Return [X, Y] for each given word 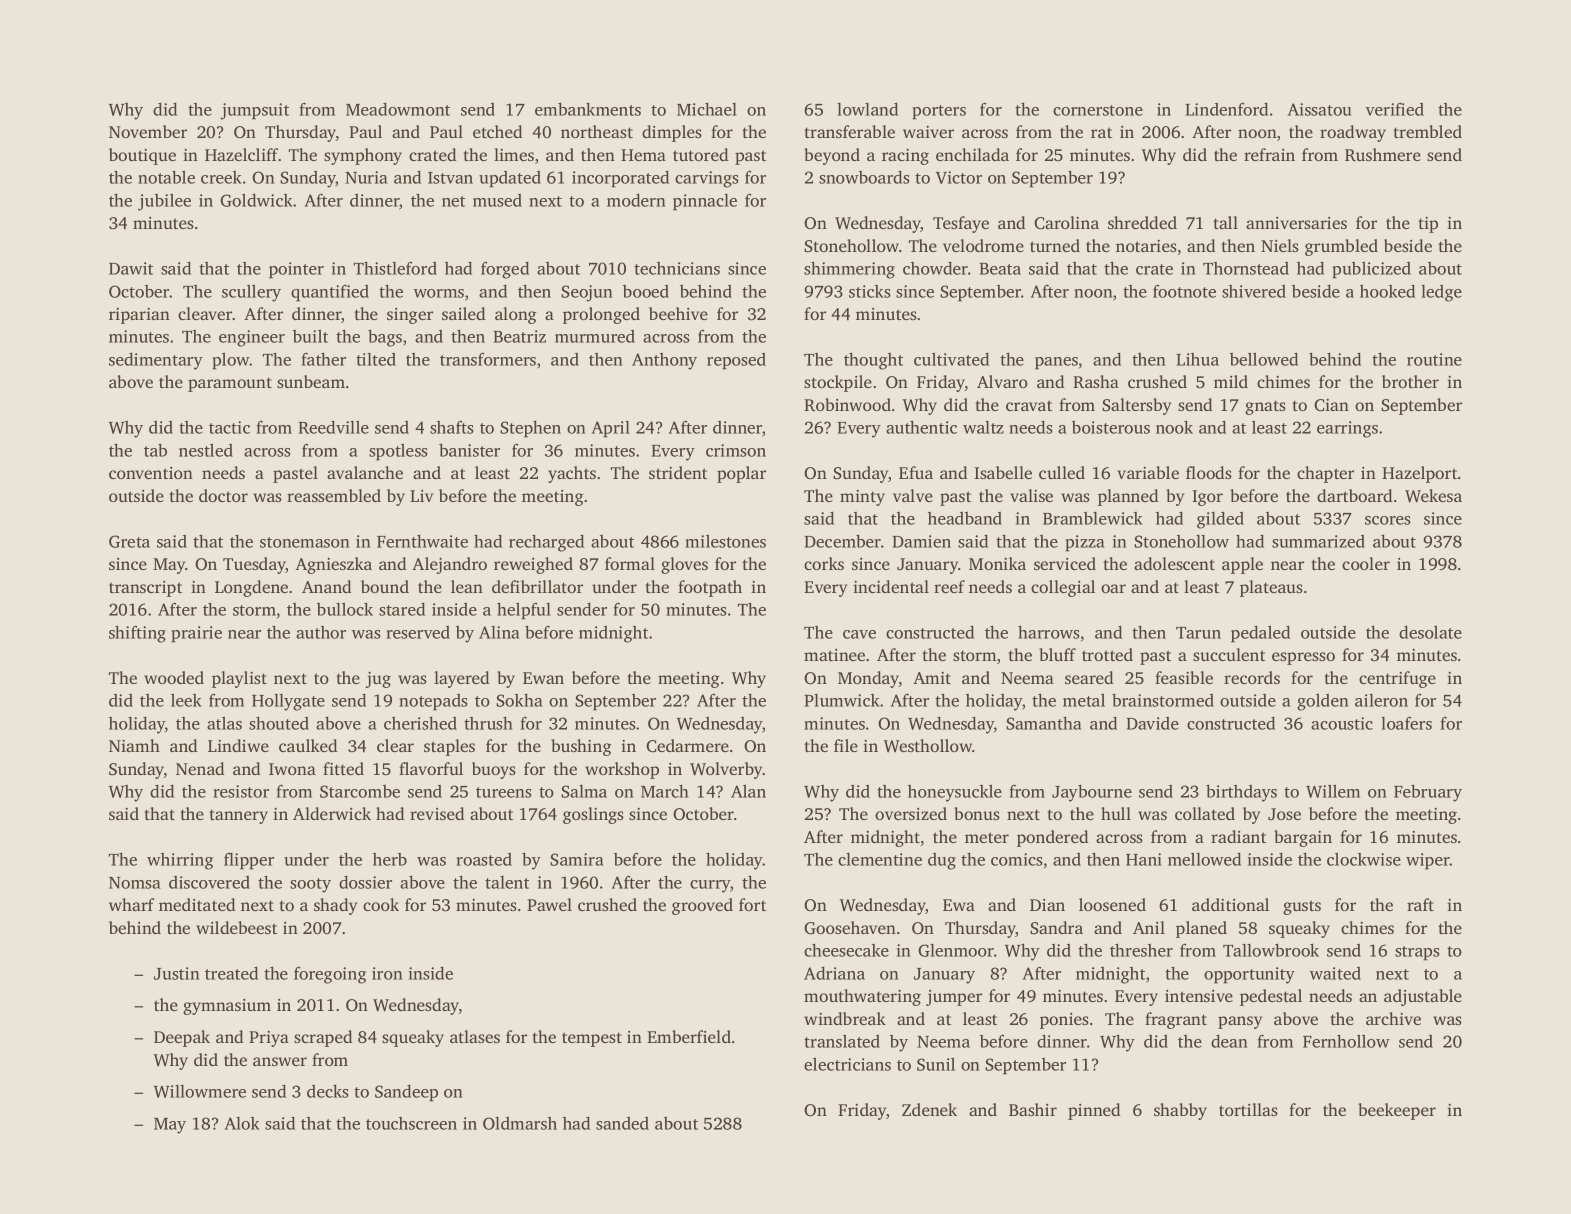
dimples [672, 133]
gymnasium [227, 1007]
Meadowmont [398, 109]
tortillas [1248, 1109]
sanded [622, 1123]
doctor [223, 495]
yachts [572, 474]
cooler [1366, 563]
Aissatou [1319, 109]
